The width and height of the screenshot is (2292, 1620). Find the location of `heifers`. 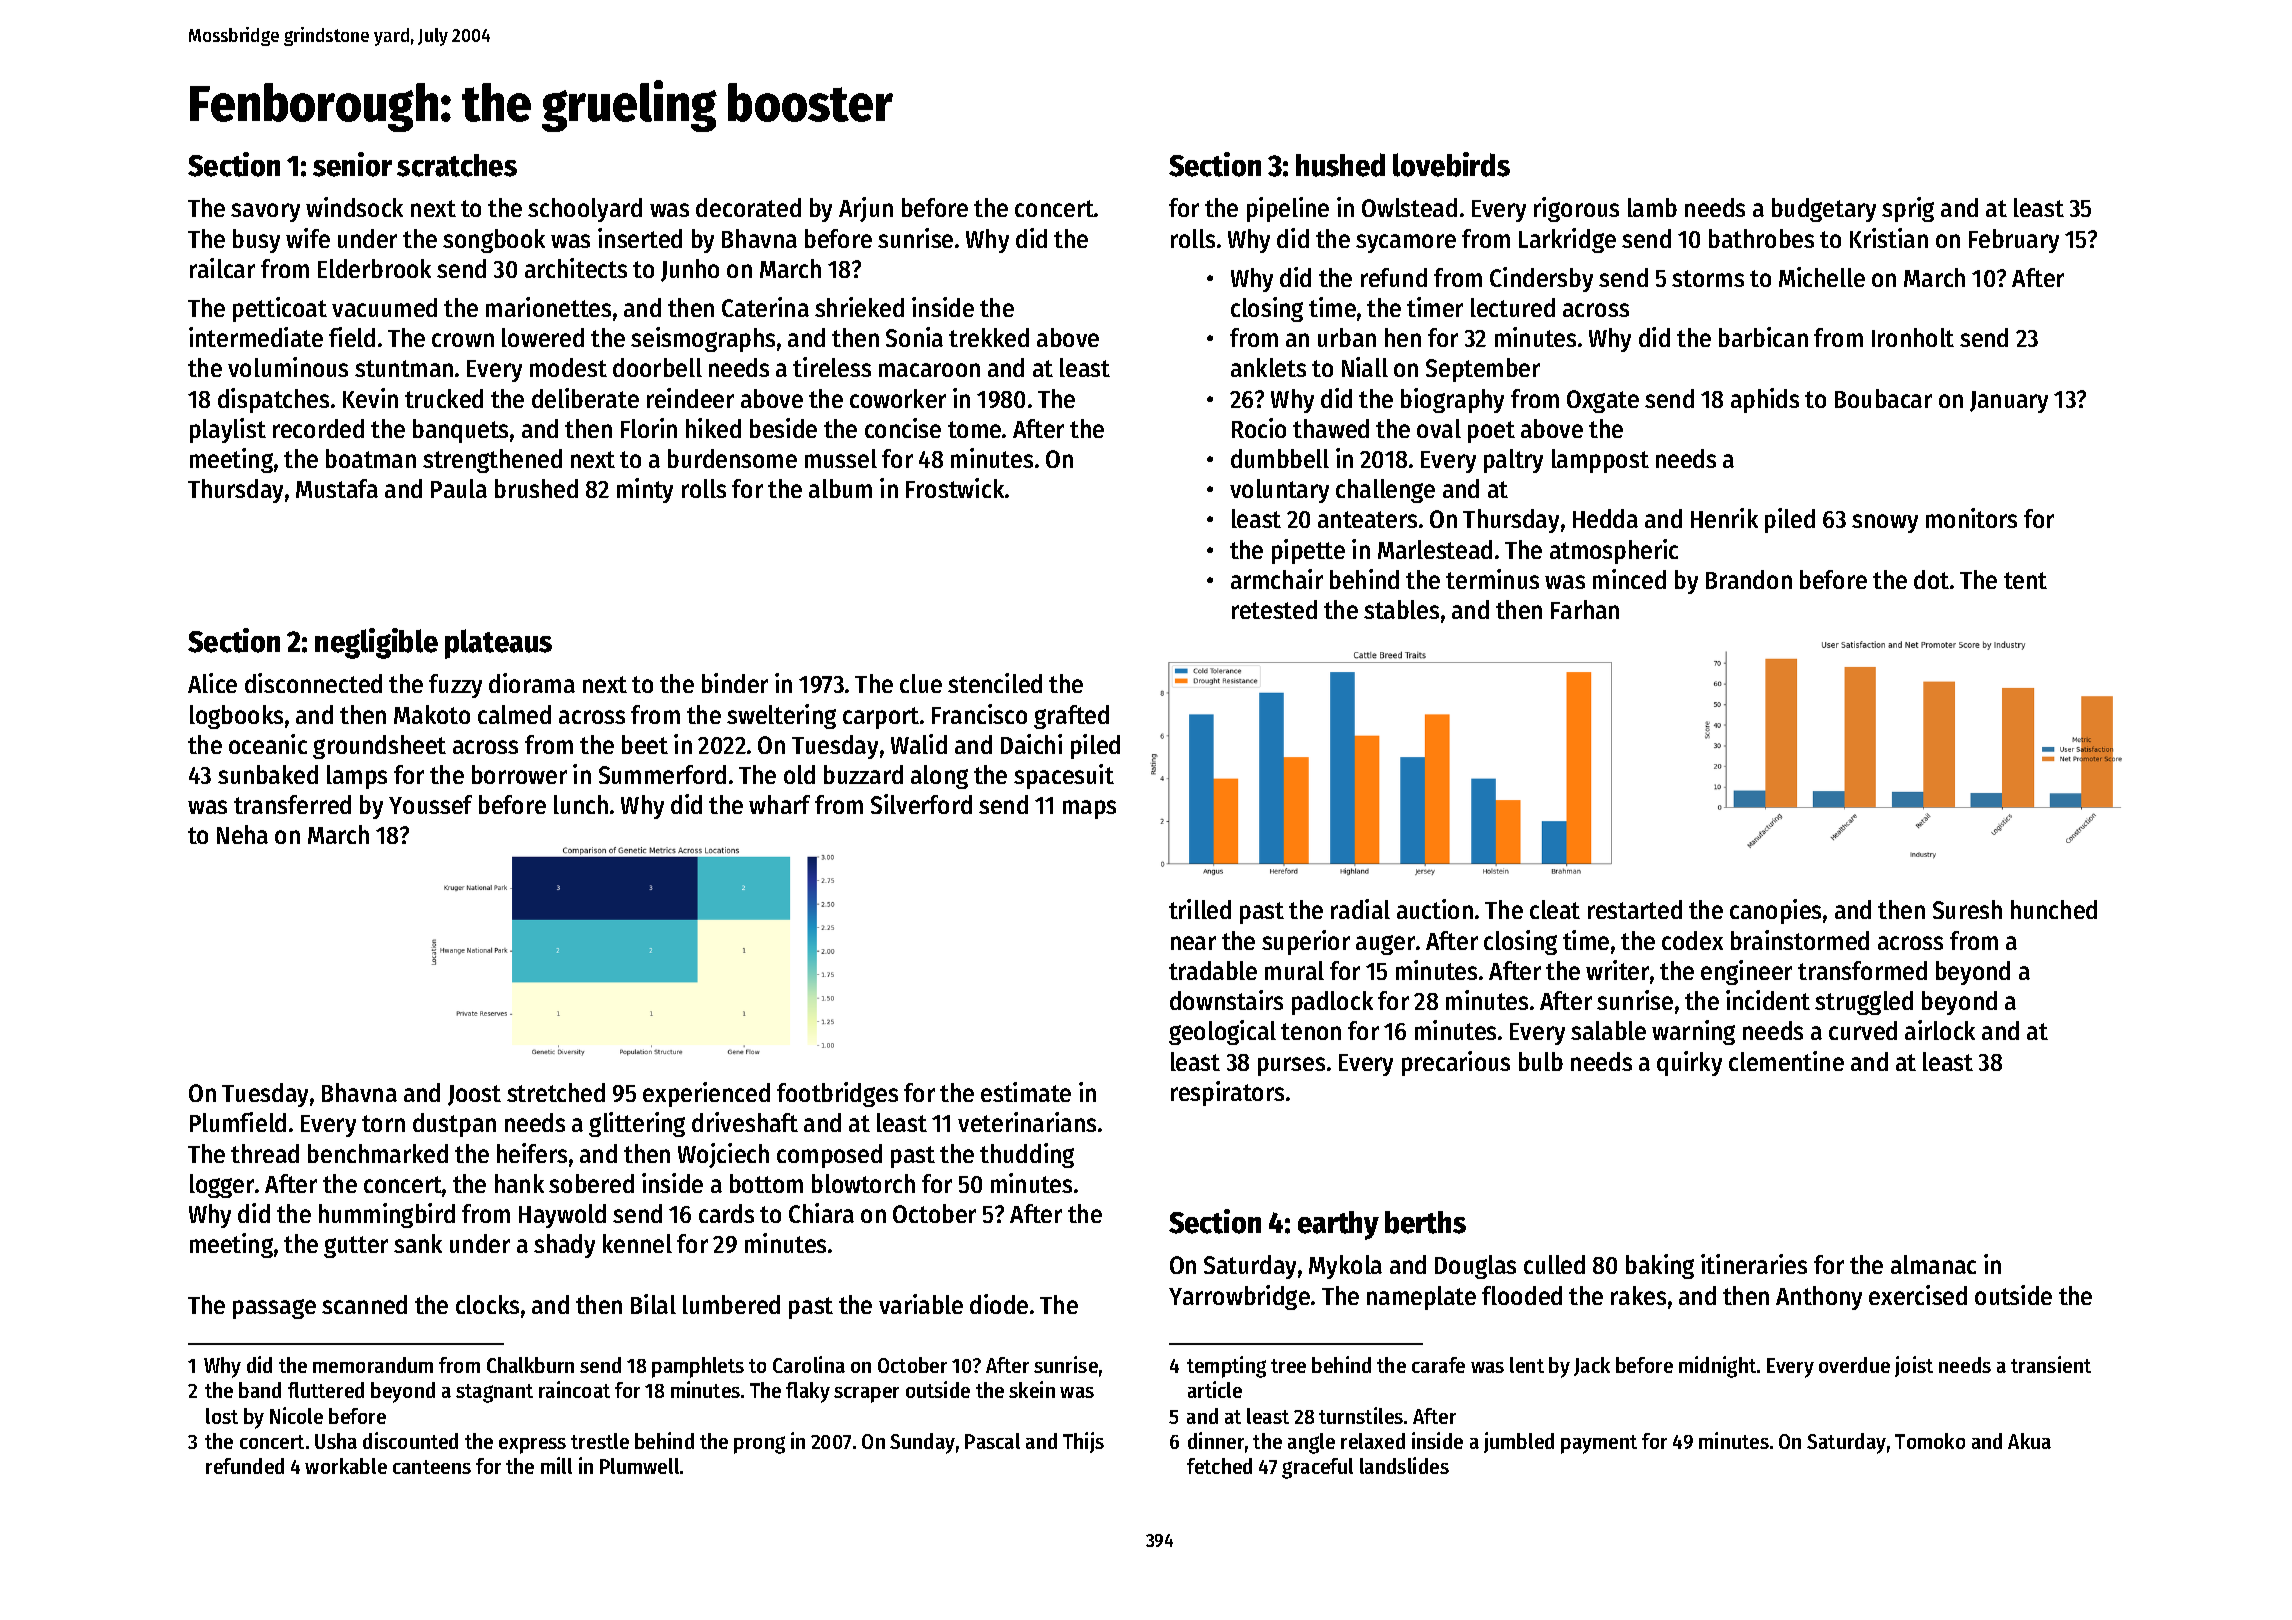

heifers is located at coordinates (532, 1153).
